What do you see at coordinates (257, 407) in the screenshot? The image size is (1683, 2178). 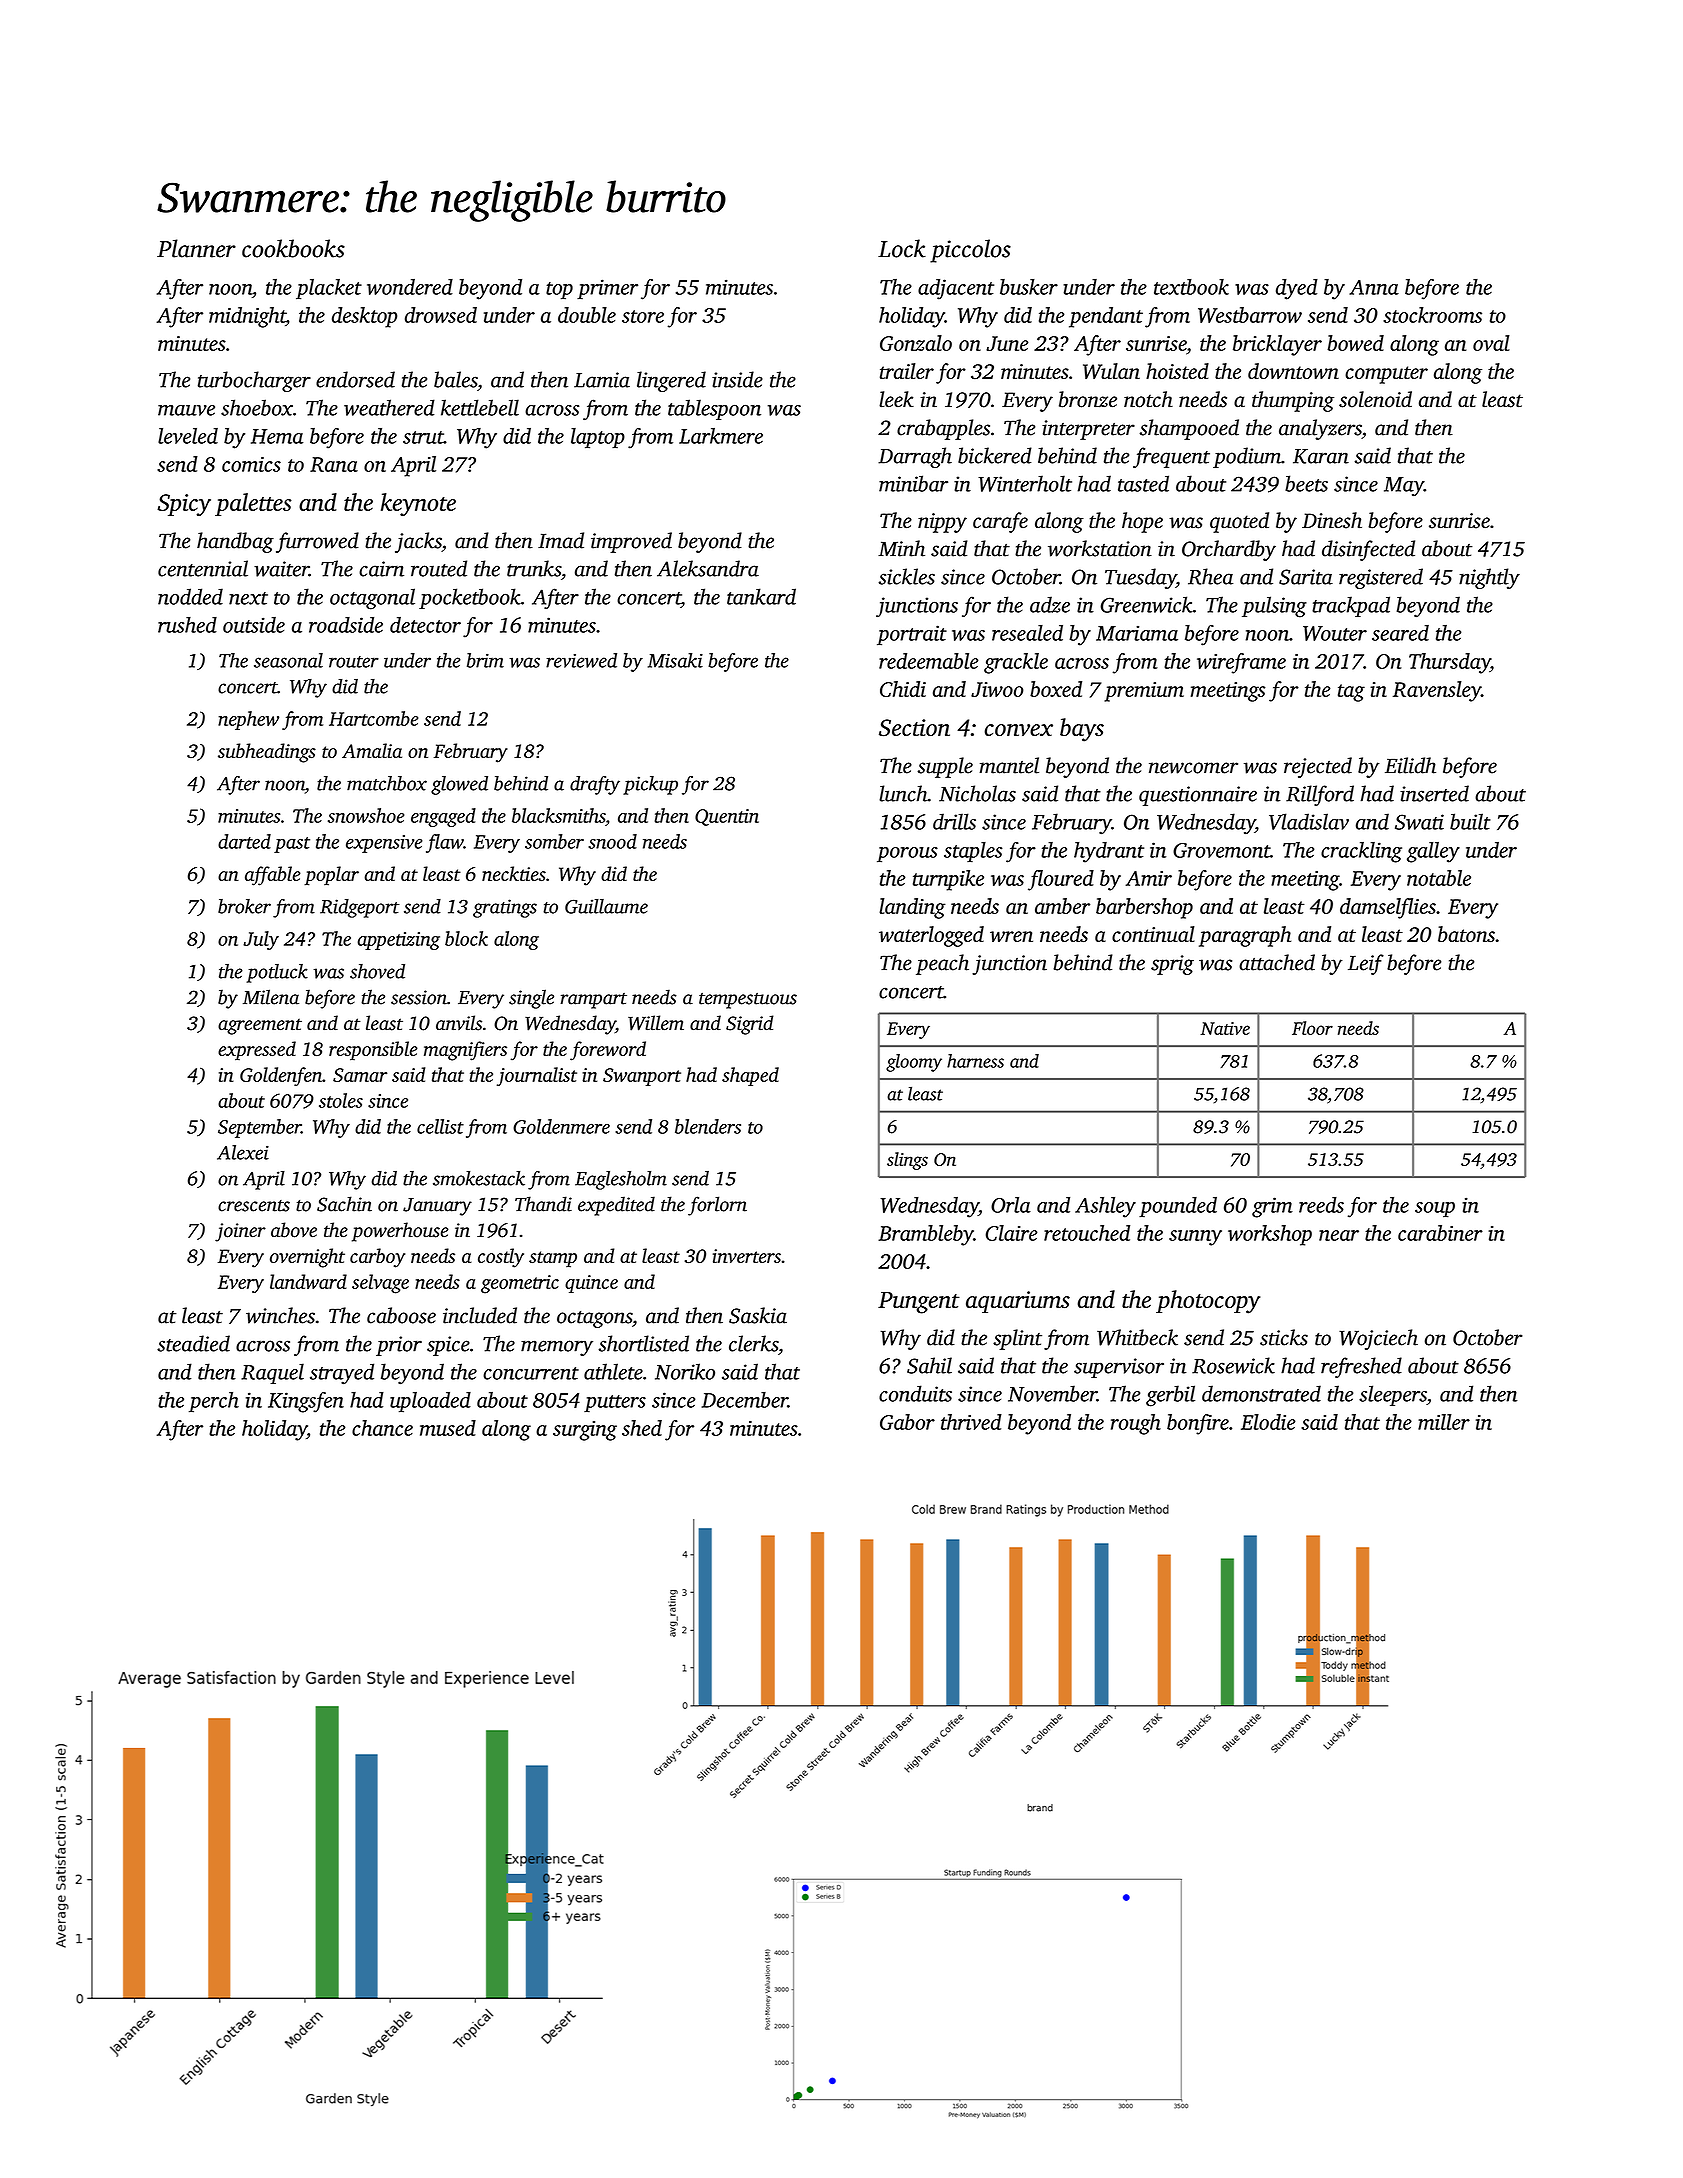 I see `shoebox` at bounding box center [257, 407].
